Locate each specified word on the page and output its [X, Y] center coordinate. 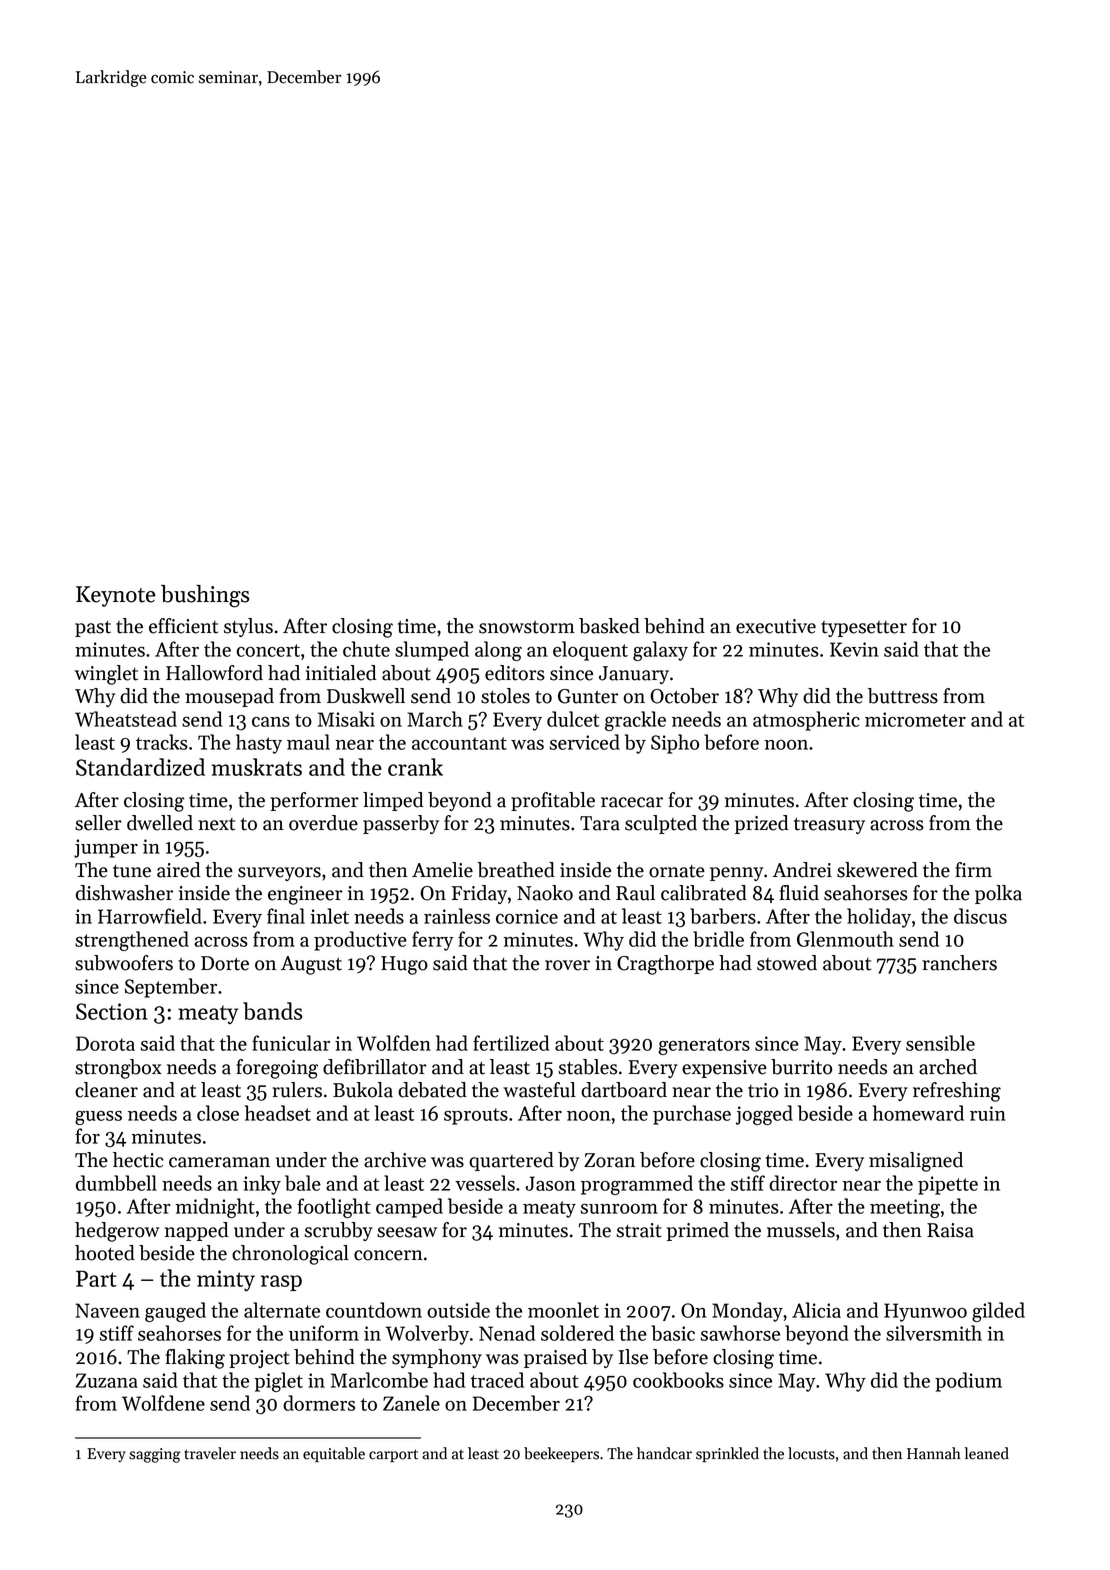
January [634, 675]
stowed [787, 963]
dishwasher [124, 893]
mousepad [229, 697]
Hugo [404, 965]
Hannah [934, 1453]
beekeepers [561, 1454]
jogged [764, 1115]
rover [567, 965]
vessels [485, 1183]
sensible [940, 1043]
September [171, 988]
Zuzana [107, 1380]
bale [303, 1183]
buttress [903, 696]
